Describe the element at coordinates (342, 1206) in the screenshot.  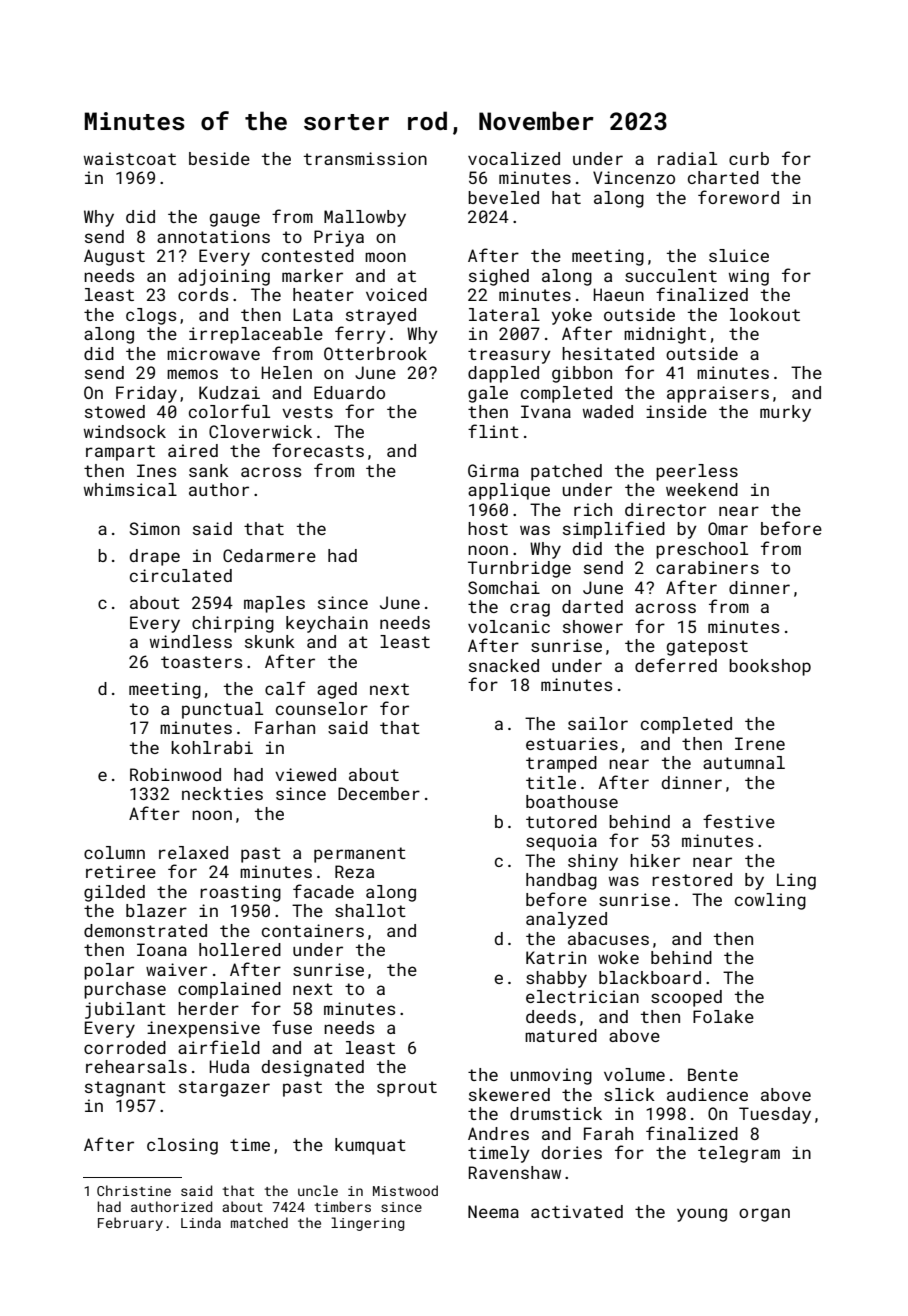
I see `timbers` at that location.
